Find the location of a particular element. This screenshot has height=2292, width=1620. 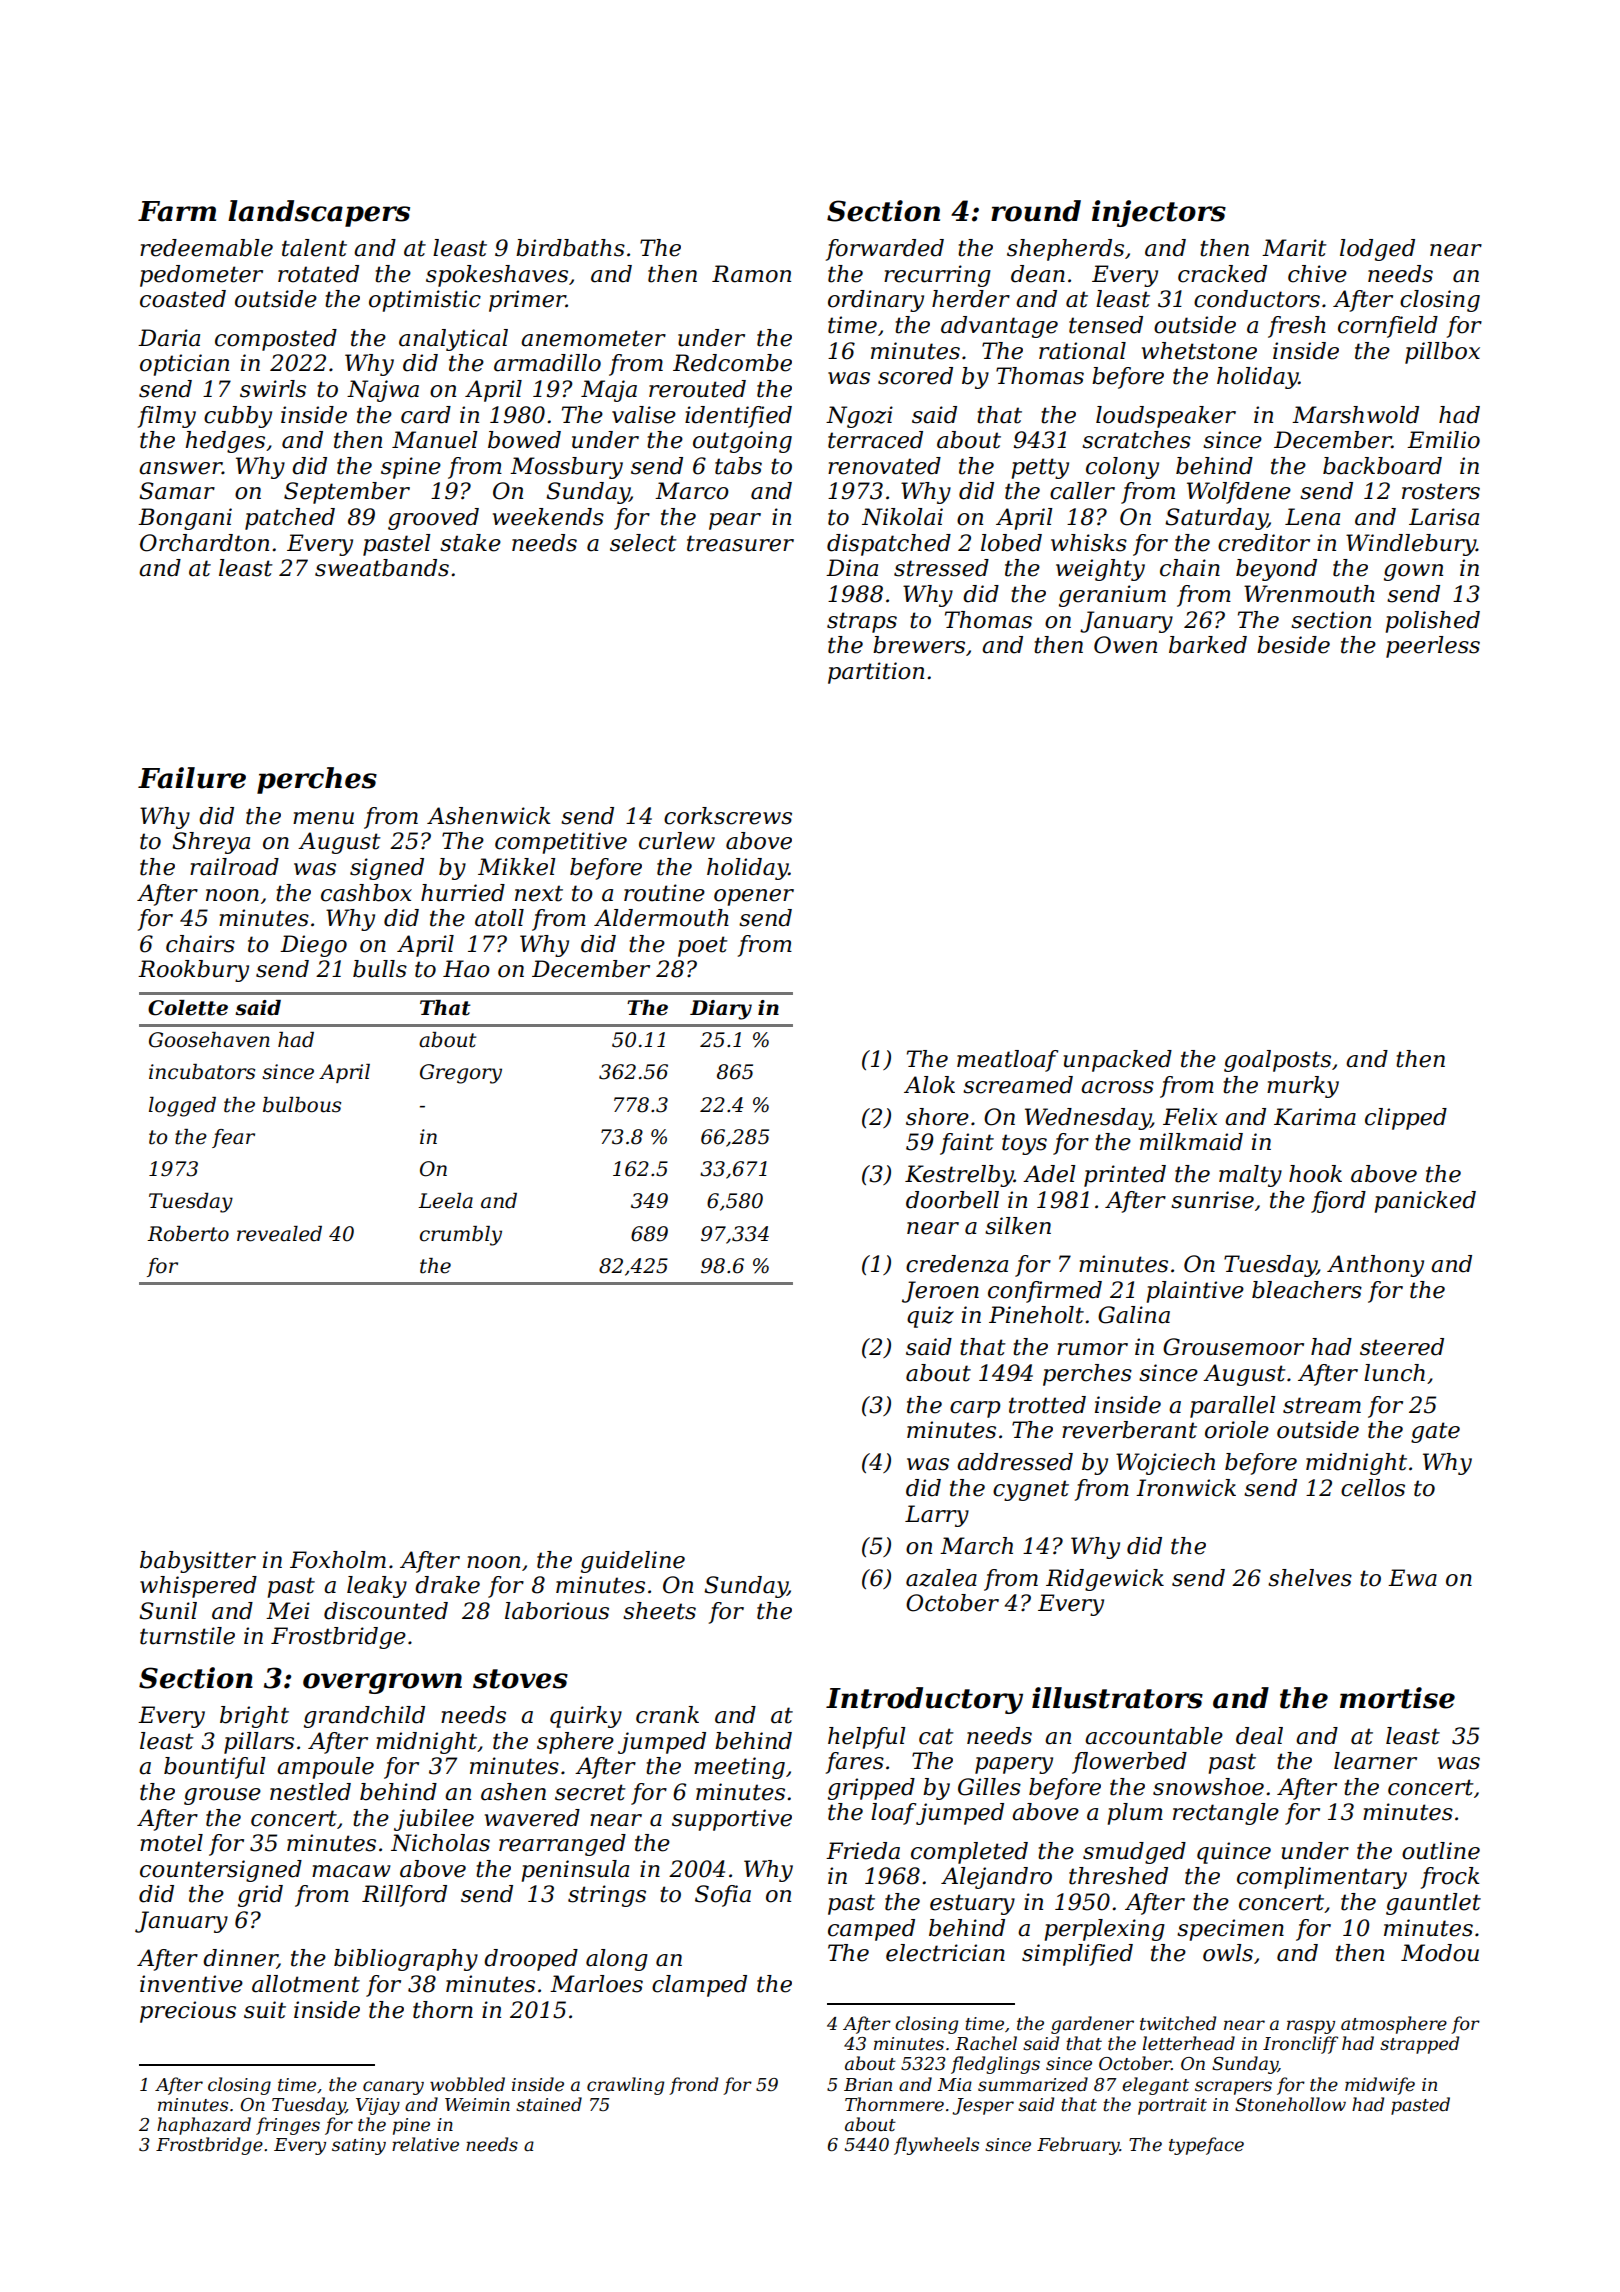

landscapers is located at coordinates (319, 213).
